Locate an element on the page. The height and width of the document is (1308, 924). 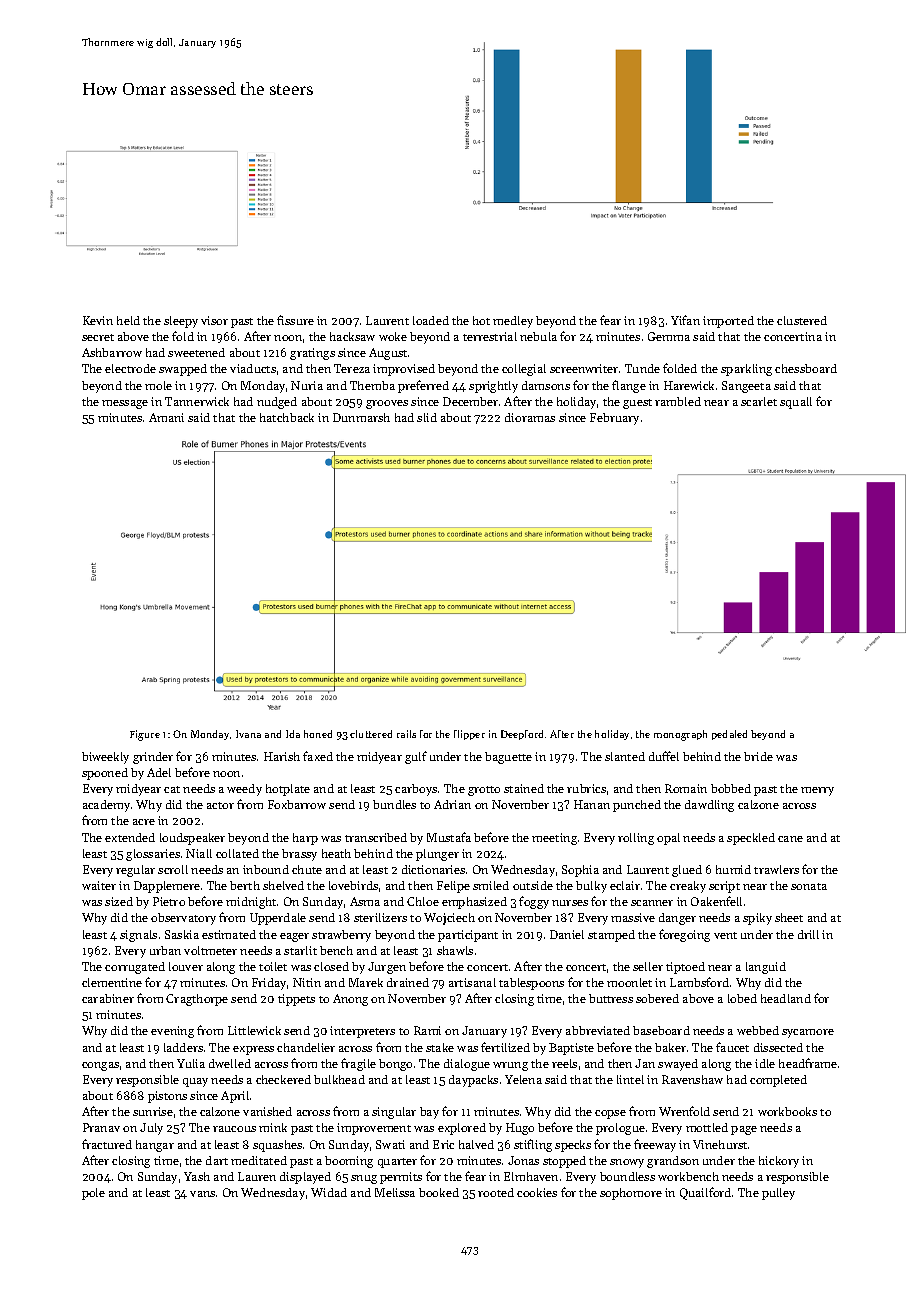
pedaled is located at coordinates (729, 735).
